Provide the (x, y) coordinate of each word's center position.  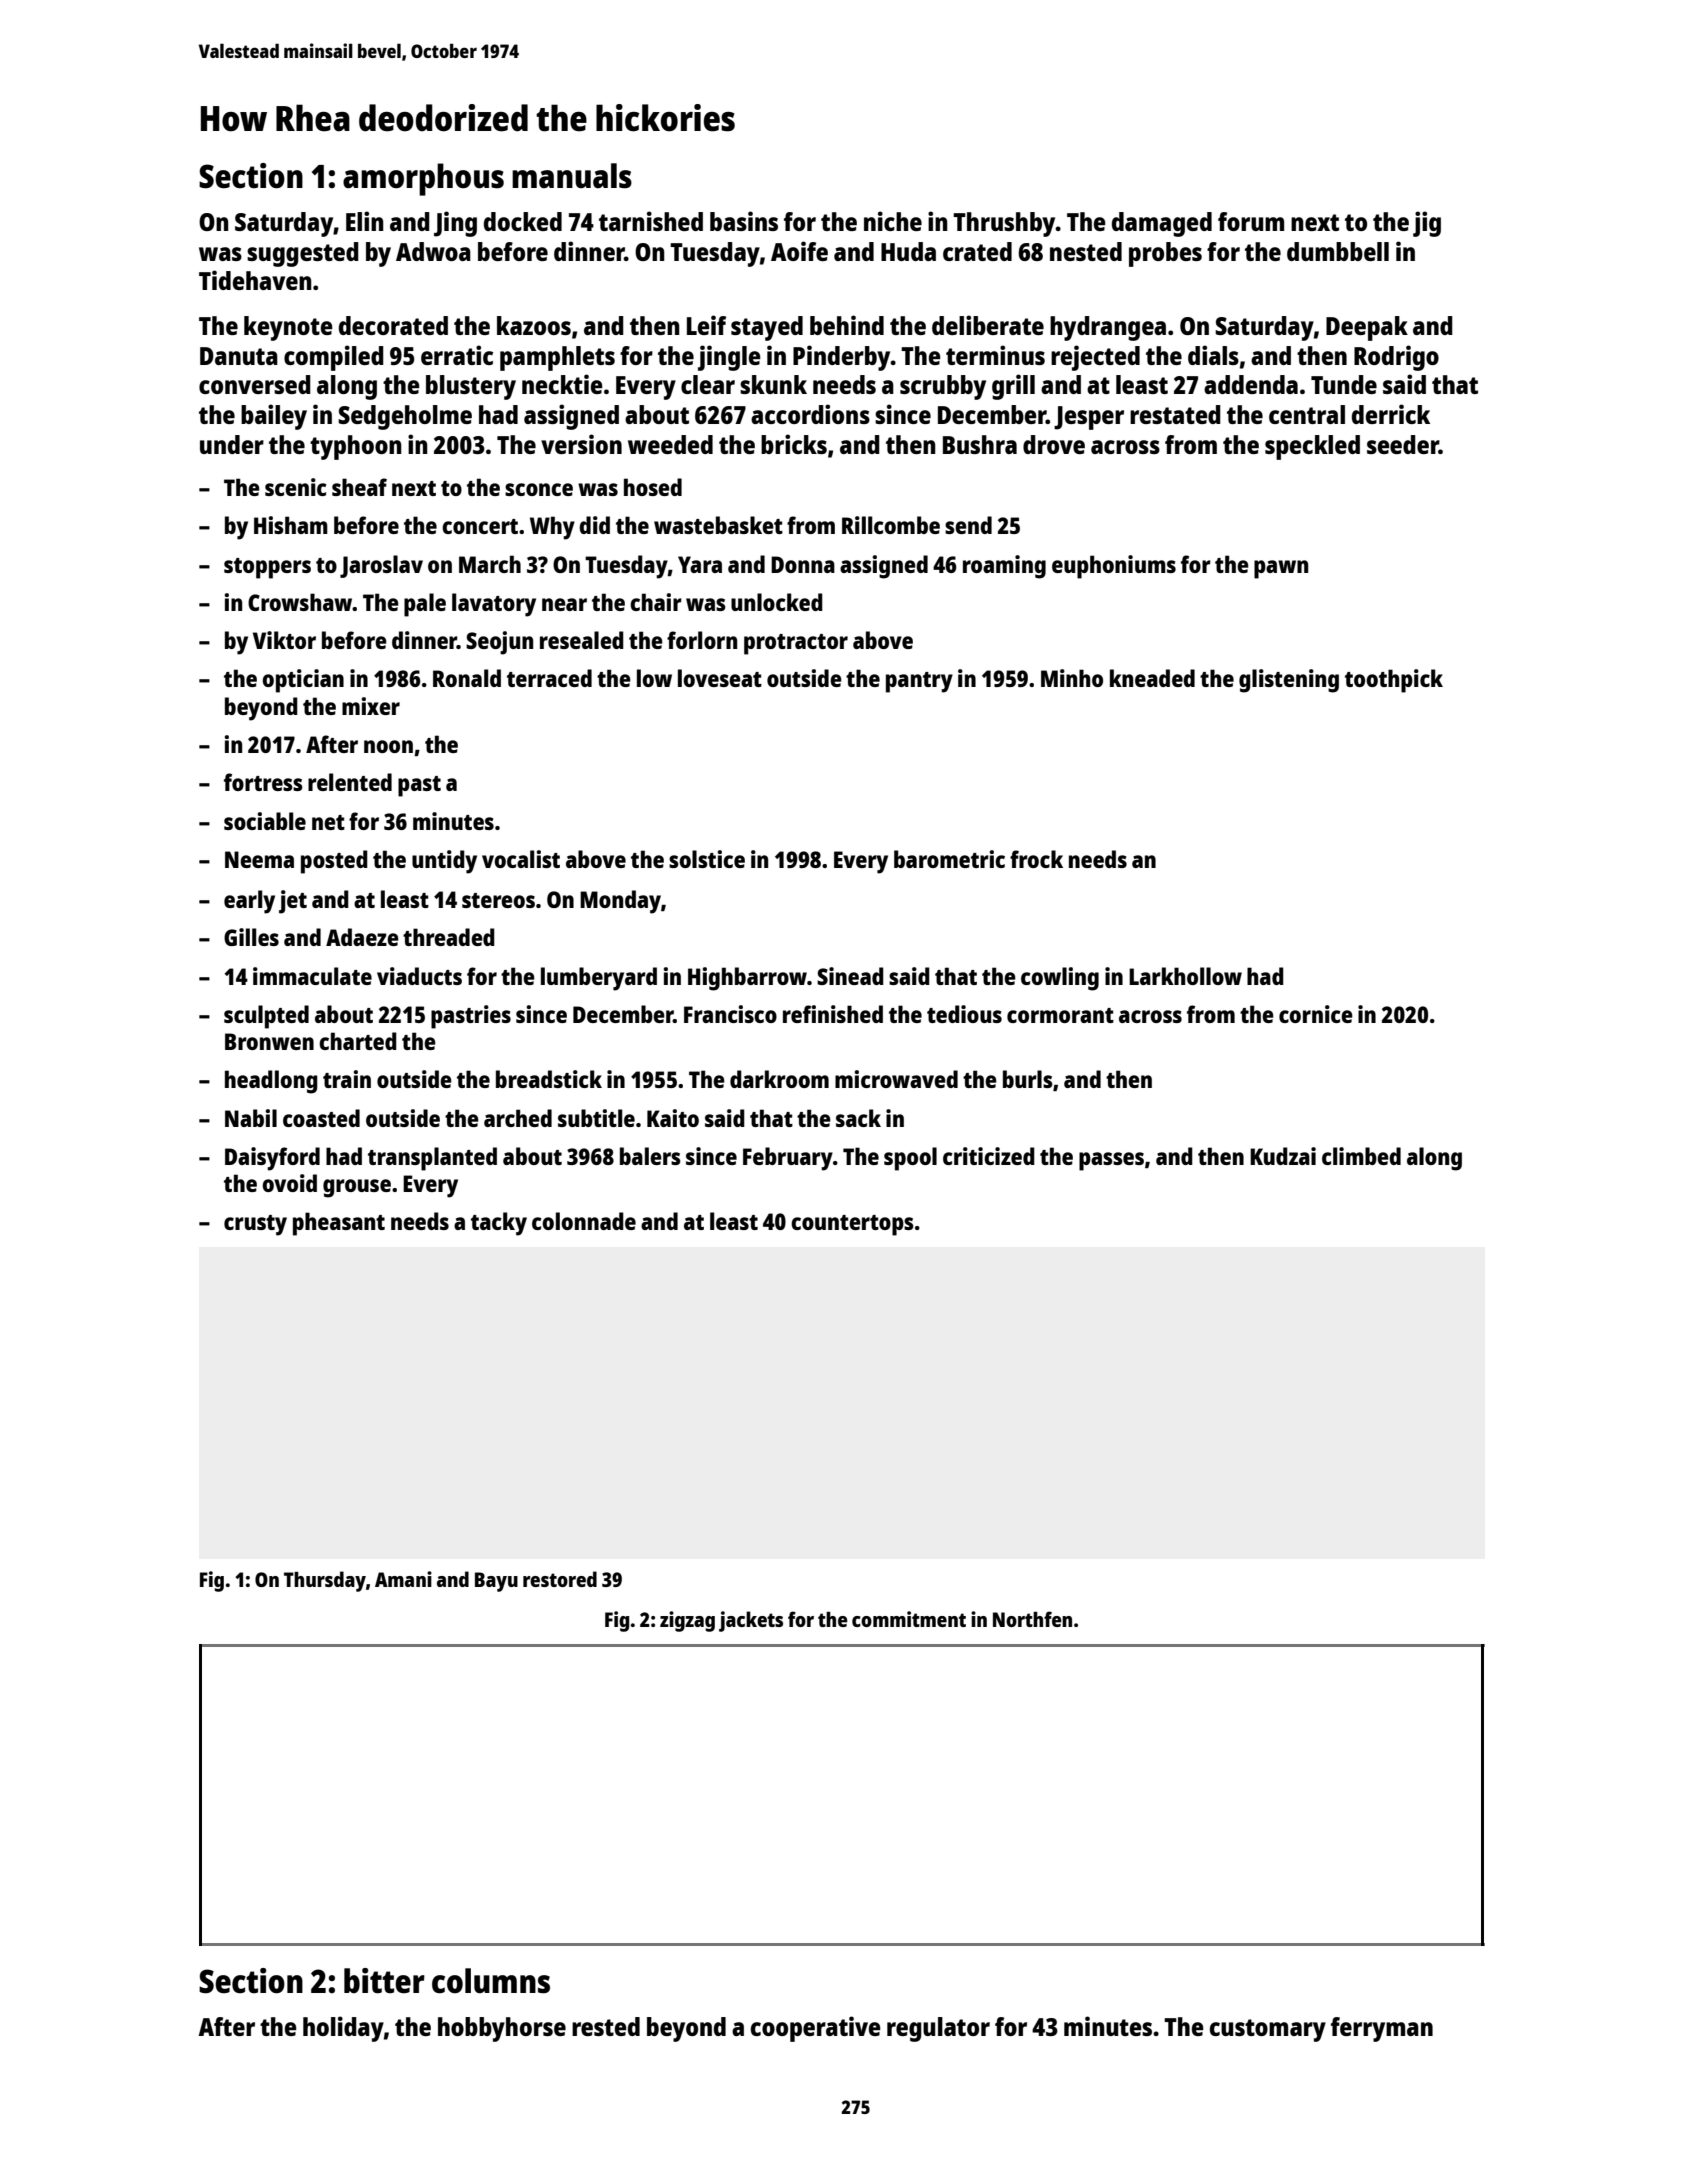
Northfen (1032, 1619)
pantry (919, 682)
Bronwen (269, 1041)
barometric (949, 859)
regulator (938, 2029)
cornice (1316, 1014)
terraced (549, 678)
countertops (852, 1225)
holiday (343, 2029)
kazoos (534, 325)
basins (744, 221)
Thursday (325, 1581)
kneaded (1152, 678)
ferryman (1382, 2029)
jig (1427, 224)
